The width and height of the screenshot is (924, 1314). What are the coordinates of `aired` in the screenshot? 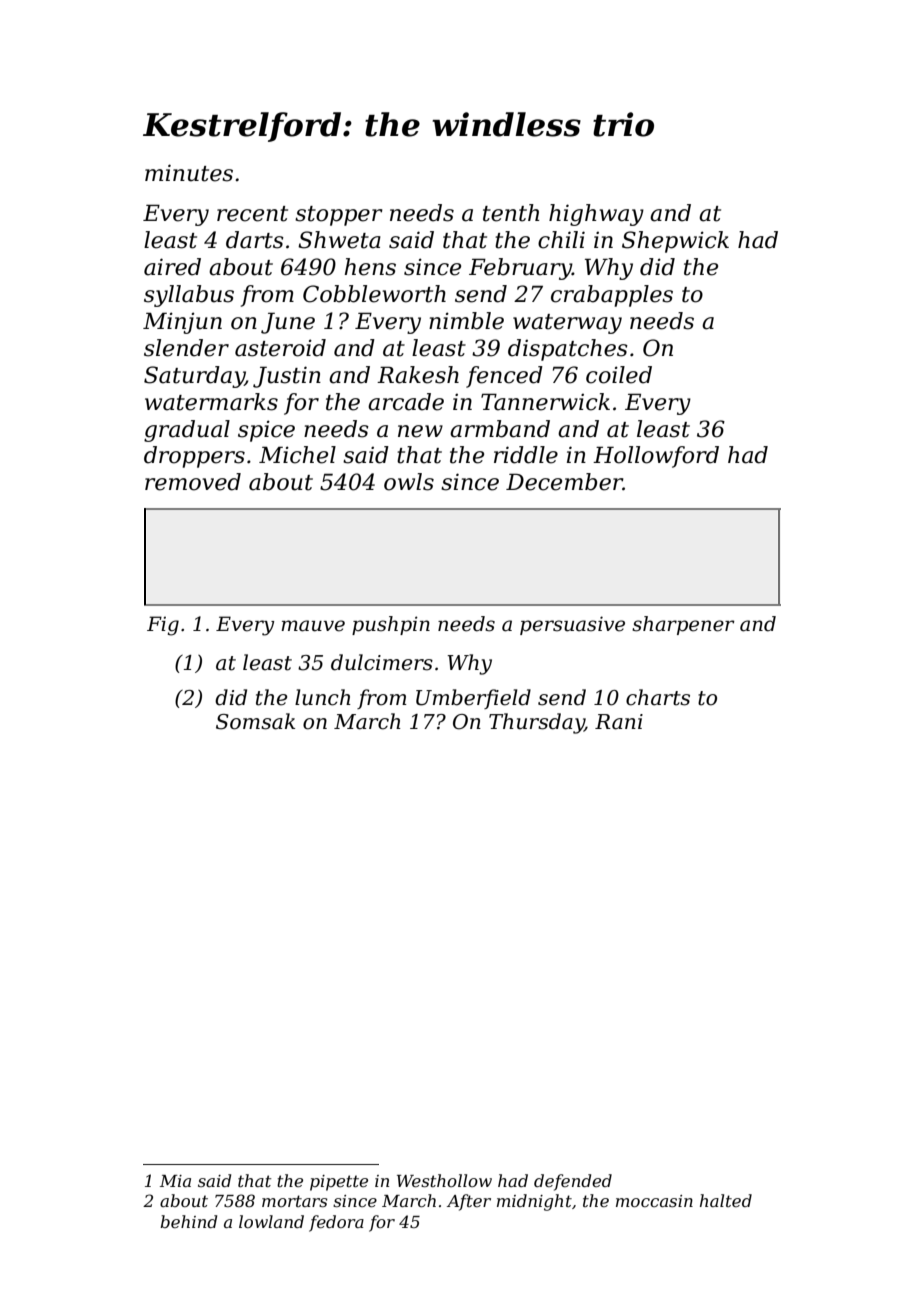 It's located at (172, 267).
